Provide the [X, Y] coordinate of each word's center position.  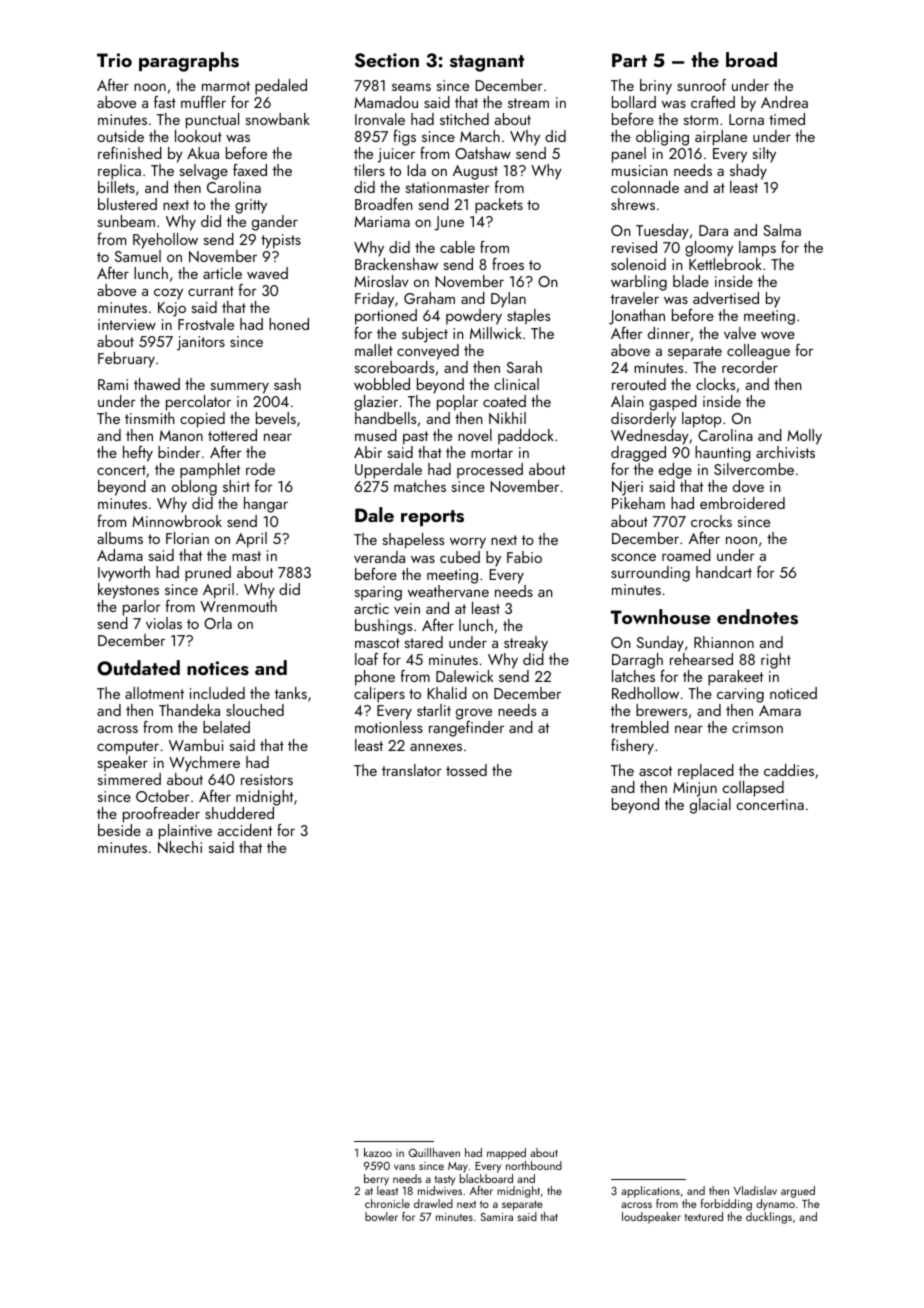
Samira [496, 1217]
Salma [782, 230]
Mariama [382, 221]
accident [245, 830]
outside [120, 136]
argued [798, 1192]
